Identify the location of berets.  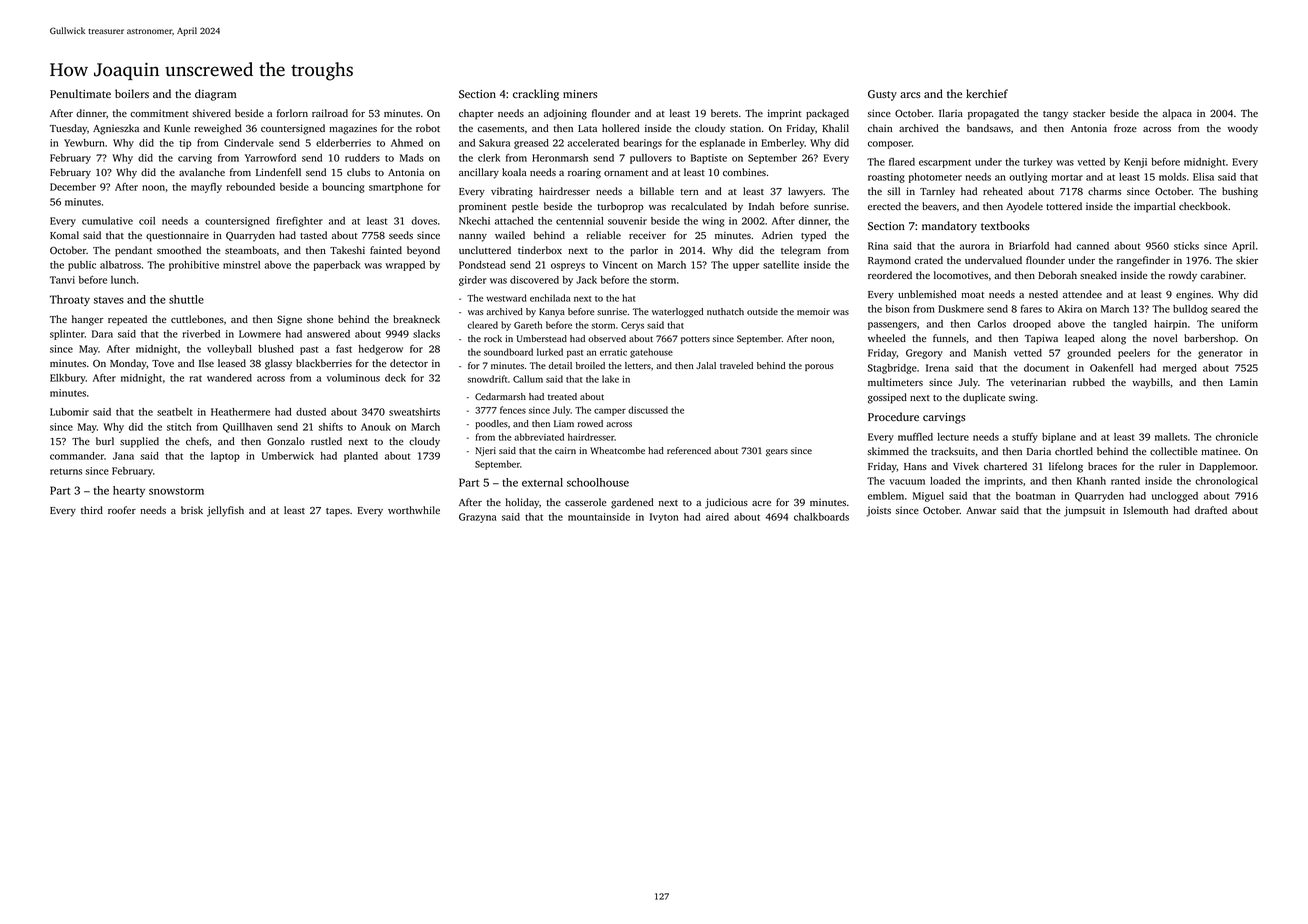
(724, 113).
